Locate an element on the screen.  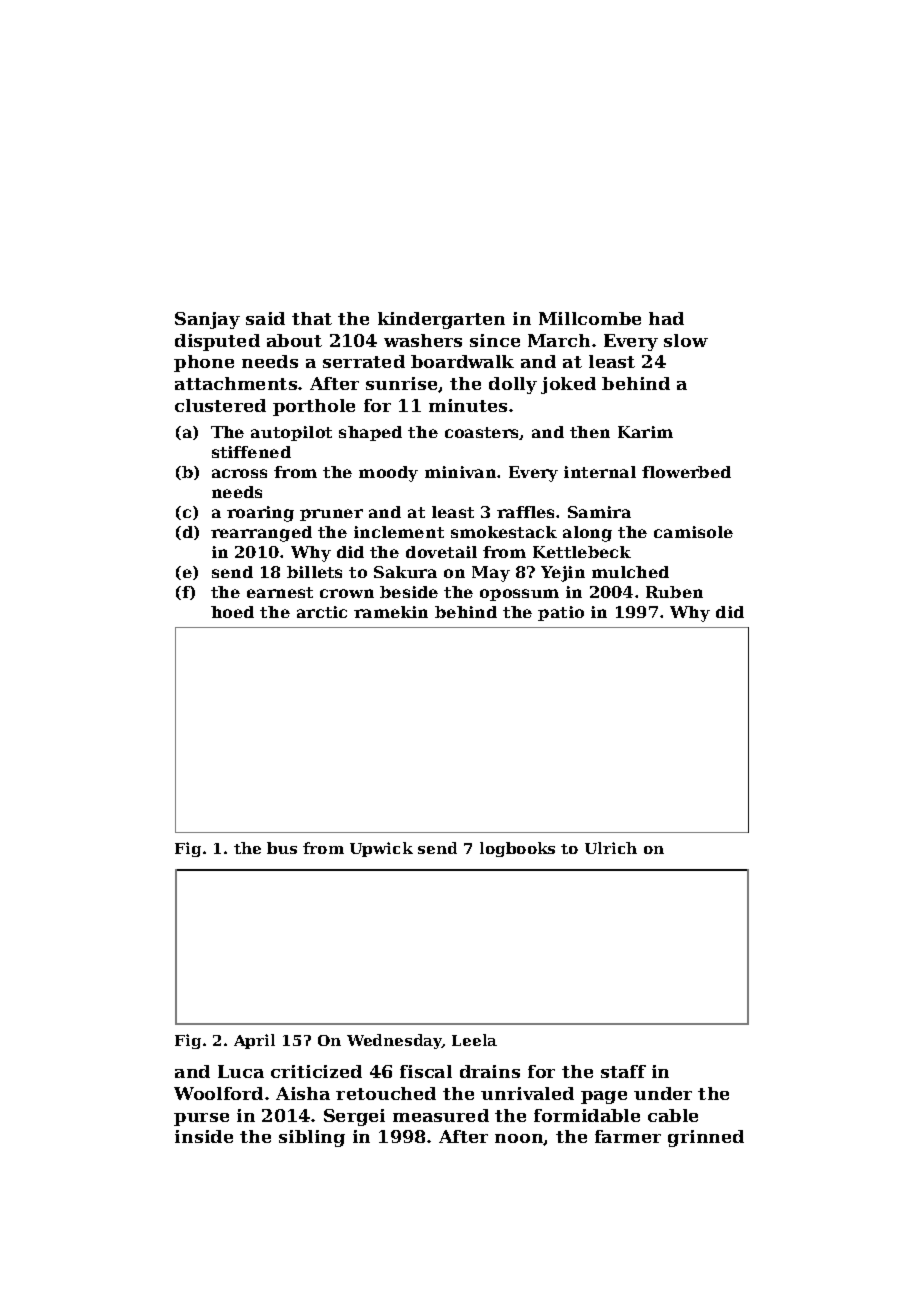
inside is located at coordinates (204, 1136).
